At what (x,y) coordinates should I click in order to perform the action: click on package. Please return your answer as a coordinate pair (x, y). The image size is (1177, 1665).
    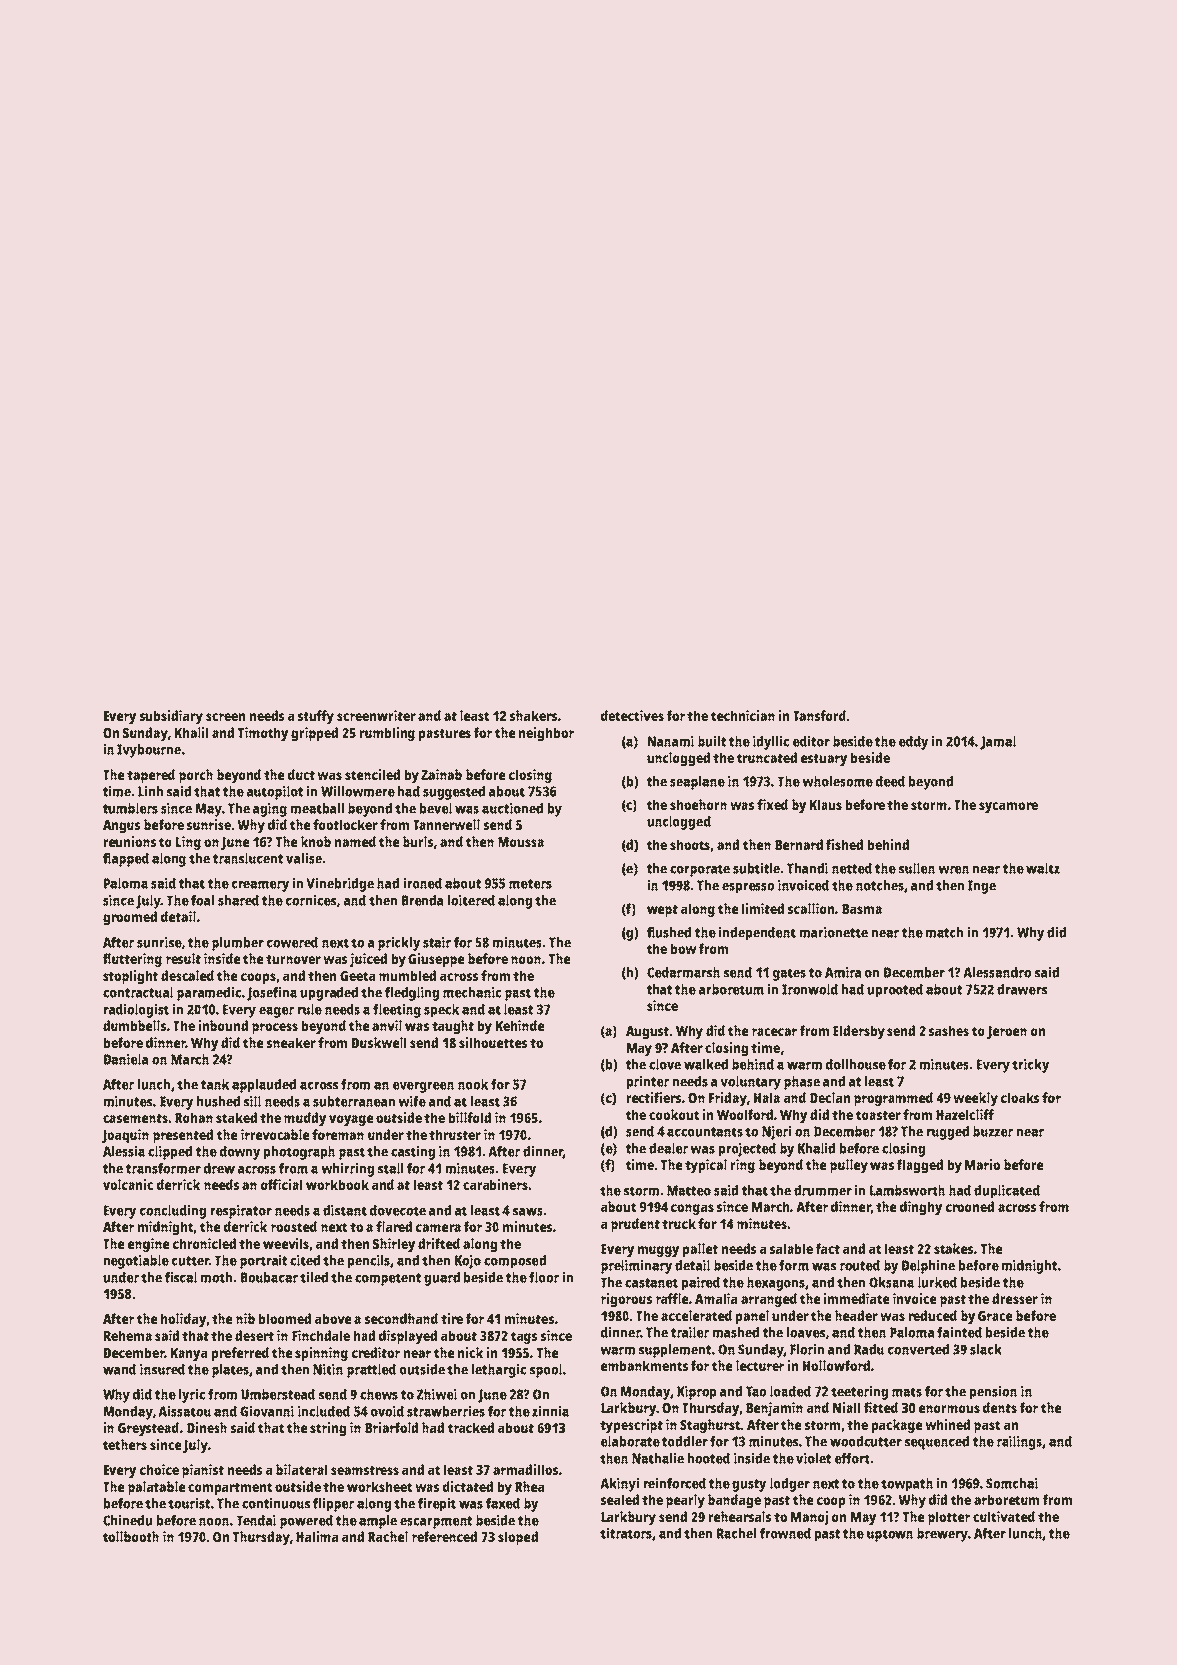
    Looking at the image, I should click on (897, 1426).
